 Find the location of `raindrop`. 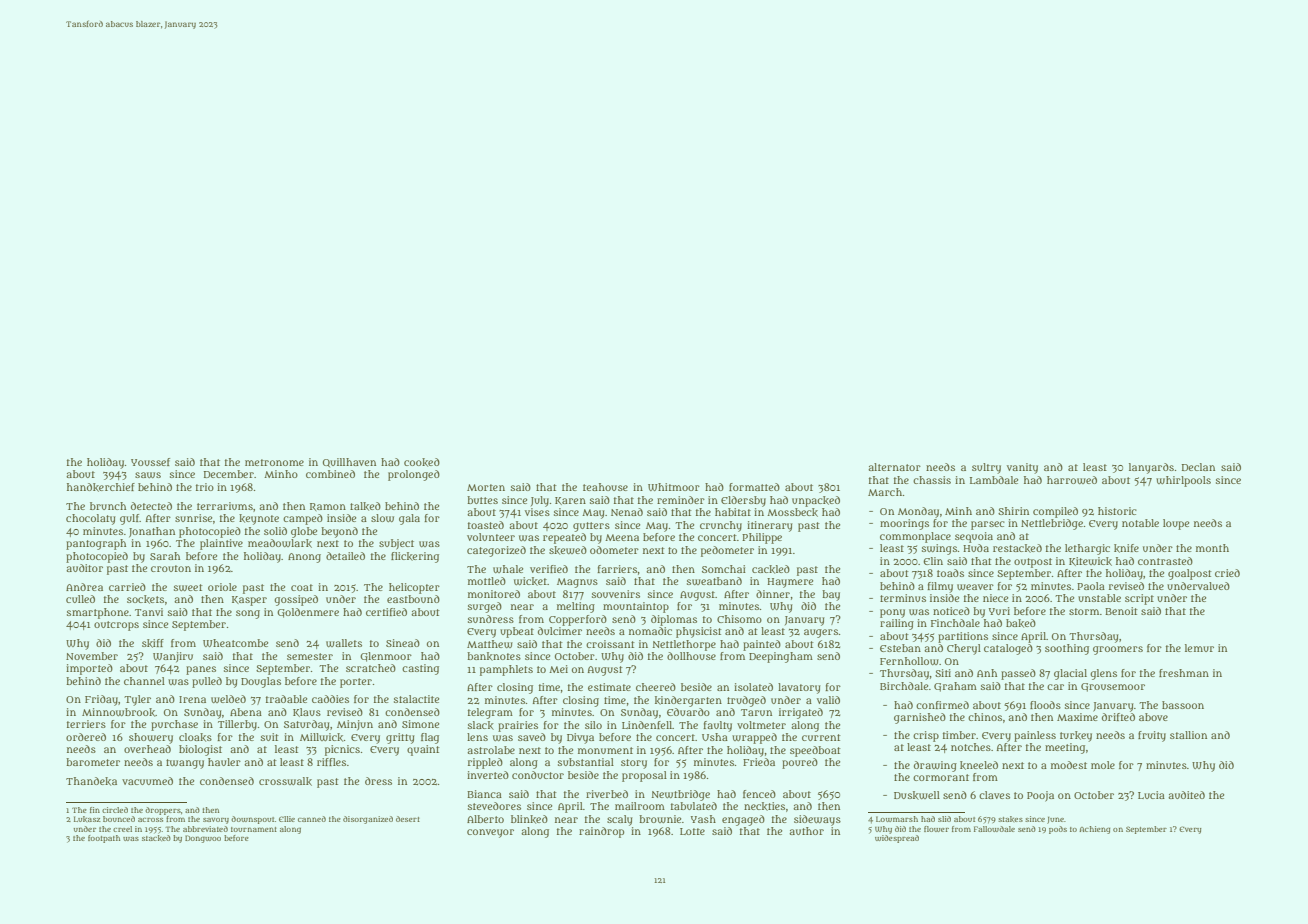

raindrop is located at coordinates (601, 832).
